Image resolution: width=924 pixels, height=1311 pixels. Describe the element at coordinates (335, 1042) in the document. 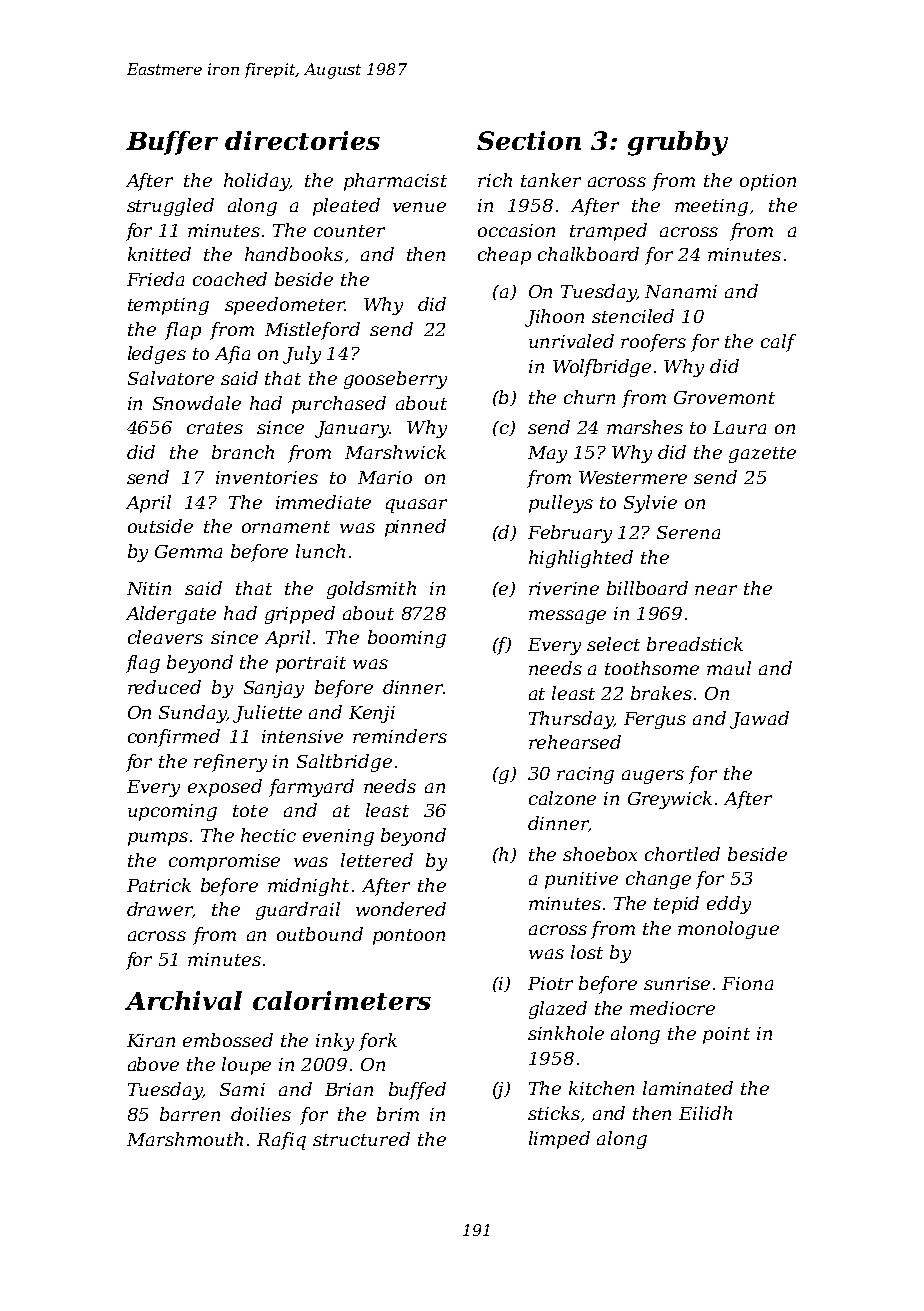

I see `inky` at that location.
